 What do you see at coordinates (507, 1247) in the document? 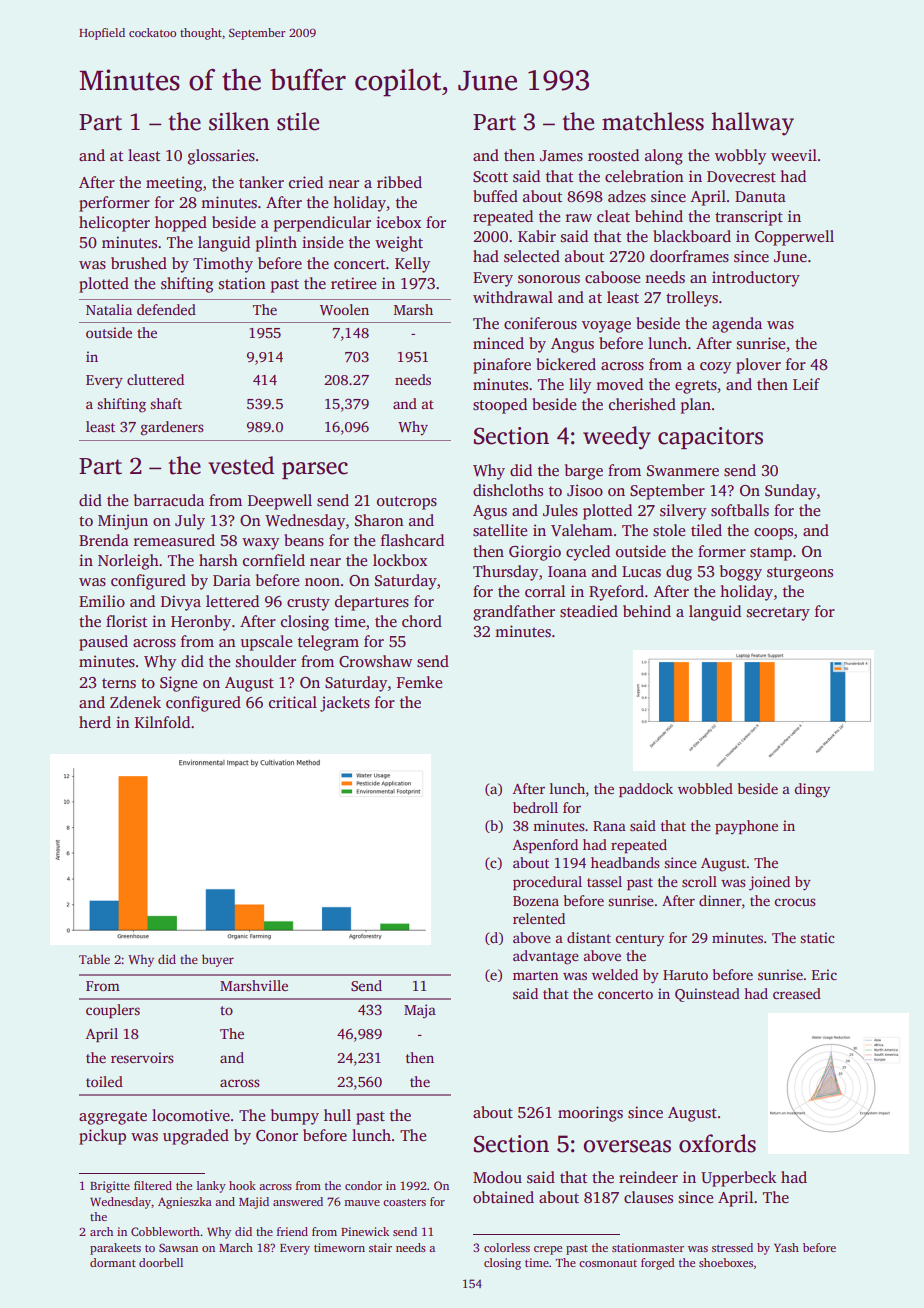
I see `colorless` at bounding box center [507, 1247].
